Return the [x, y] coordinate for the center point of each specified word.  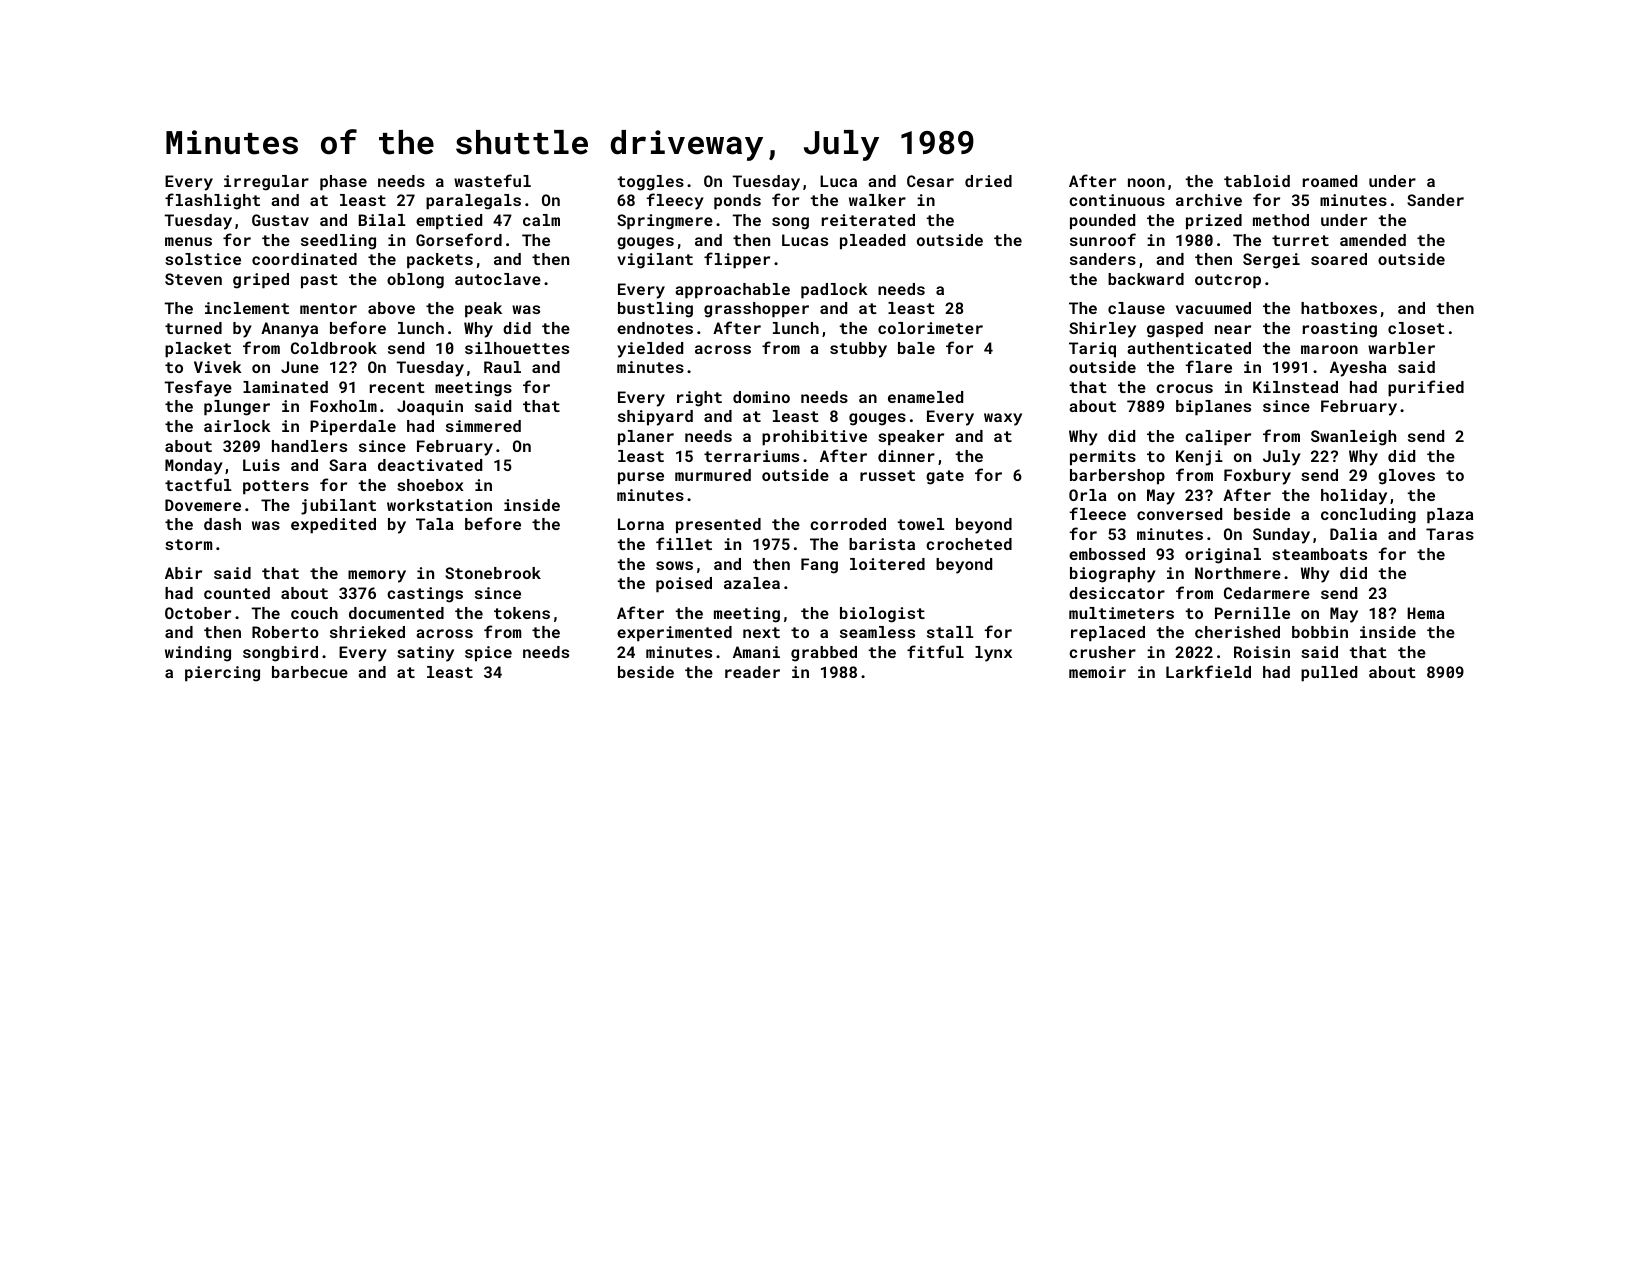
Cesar [930, 181]
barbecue [310, 672]
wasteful [492, 180]
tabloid [1257, 181]
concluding [1368, 516]
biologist [882, 615]
